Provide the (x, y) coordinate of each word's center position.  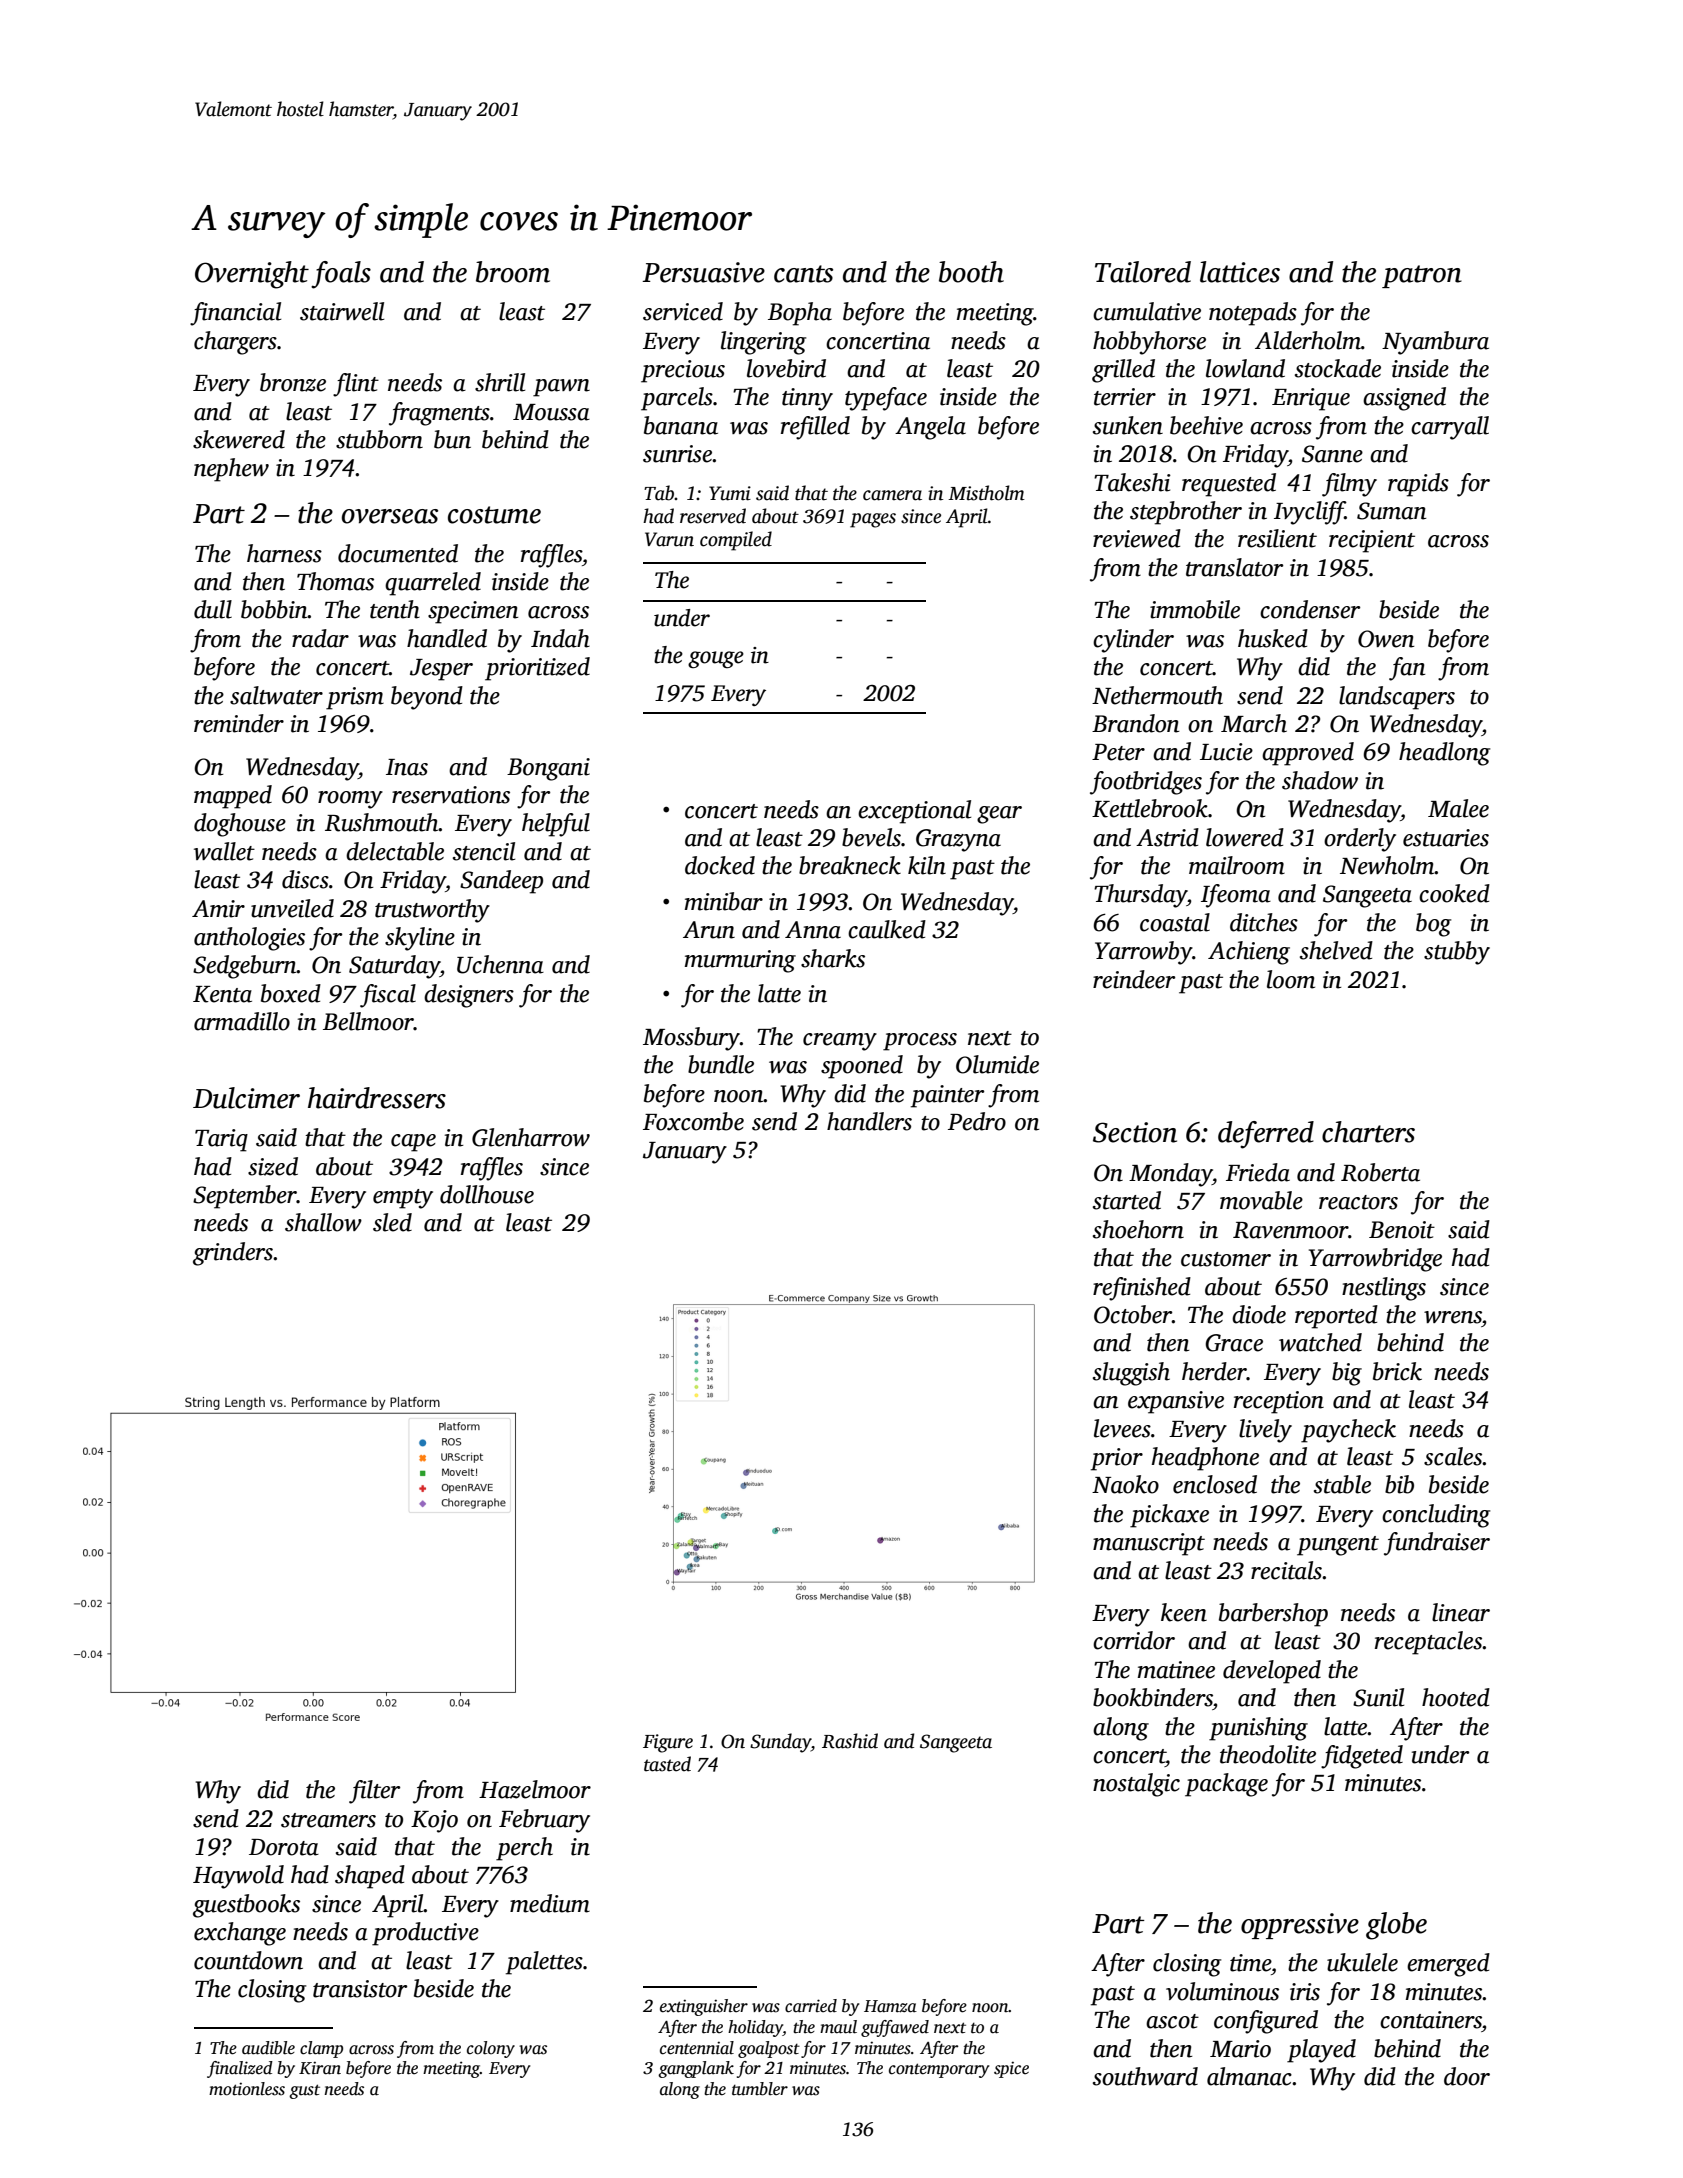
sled (392, 1222)
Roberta (1380, 1172)
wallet (224, 851)
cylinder (1133, 641)
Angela (930, 428)
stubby (1457, 953)
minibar (724, 901)
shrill (500, 382)
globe (1396, 1926)
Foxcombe (693, 1121)
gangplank (696, 2069)
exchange (240, 1934)
